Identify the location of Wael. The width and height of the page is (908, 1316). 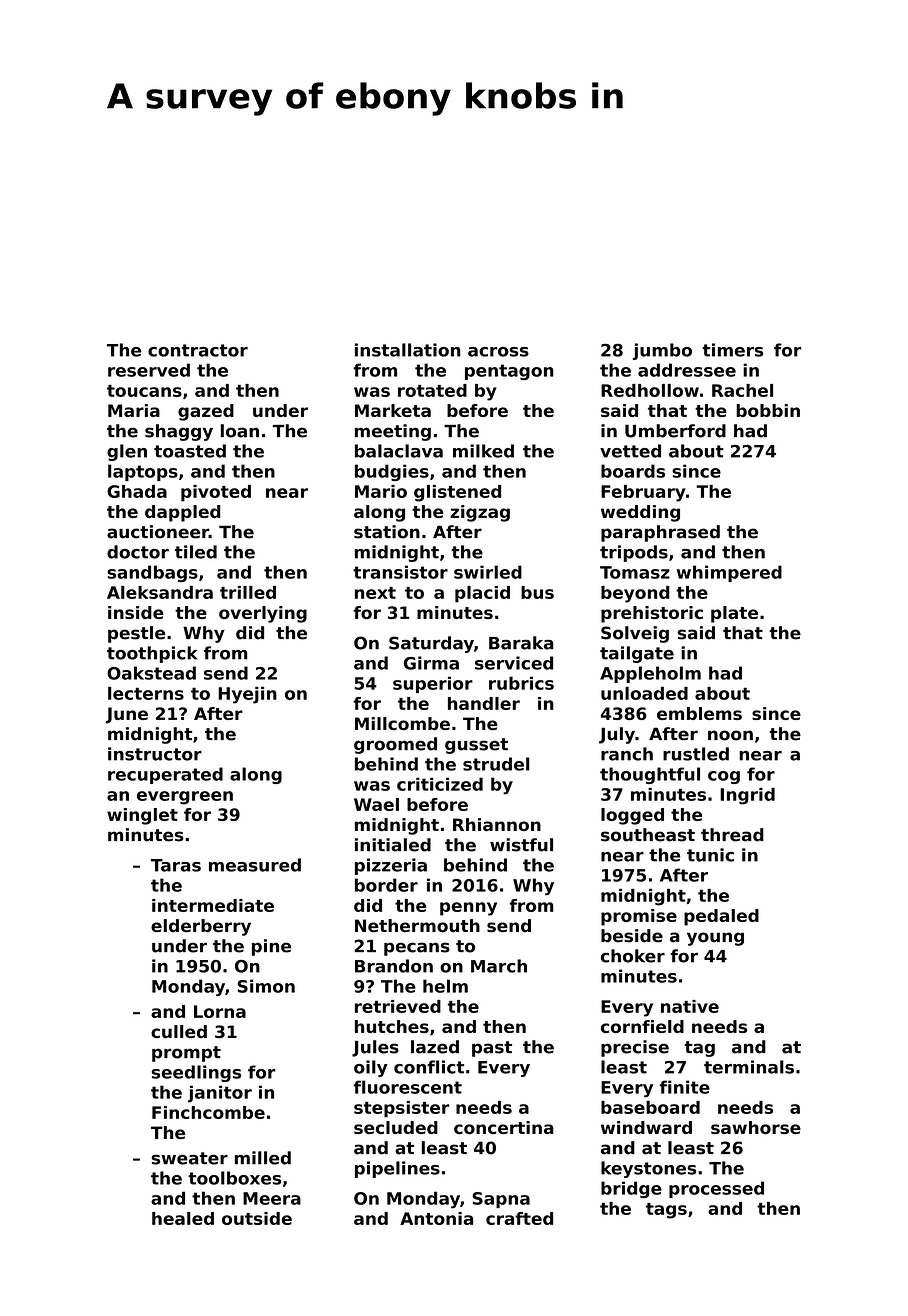
(376, 804).
